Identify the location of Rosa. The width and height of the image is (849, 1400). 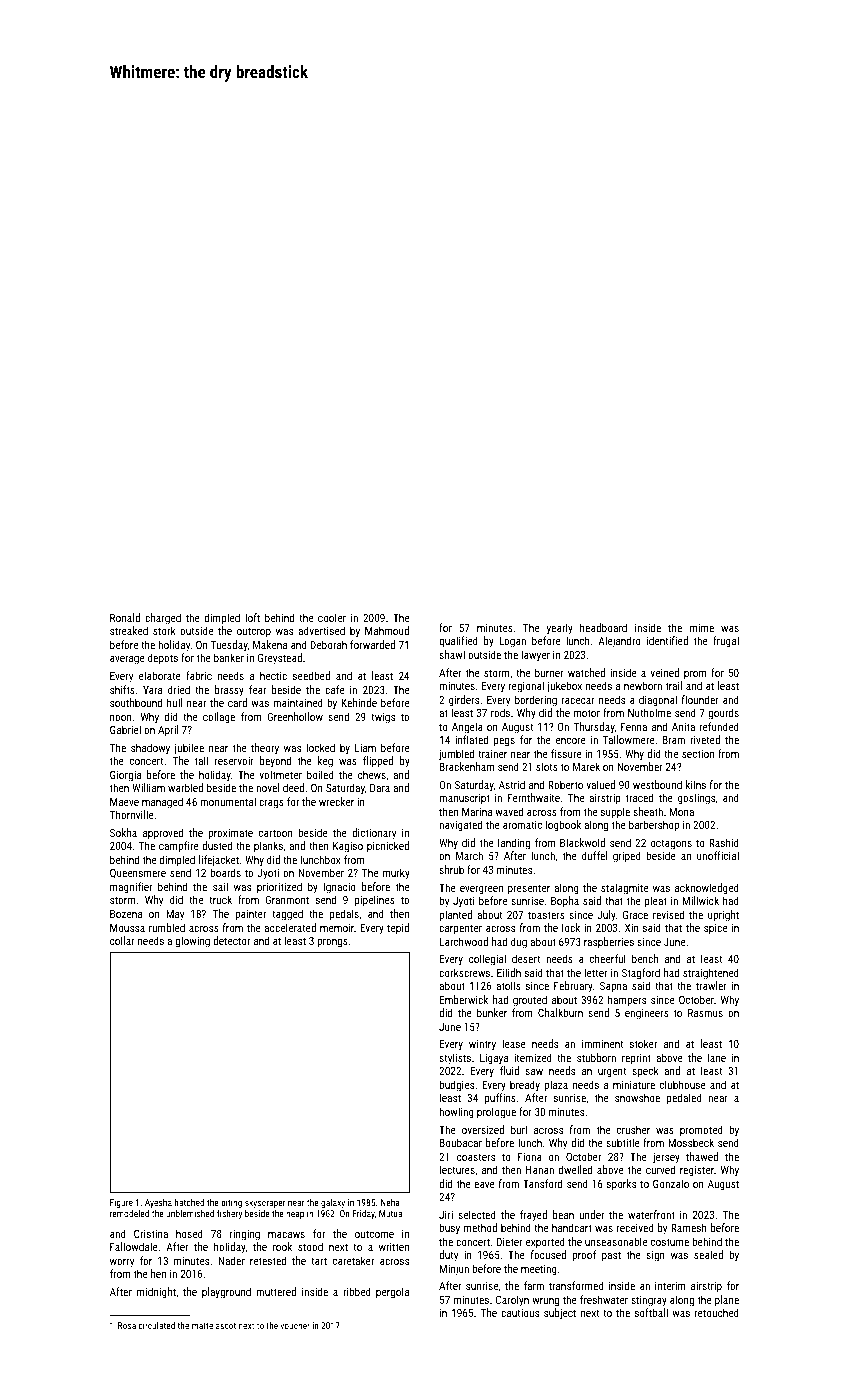
(127, 1325).
